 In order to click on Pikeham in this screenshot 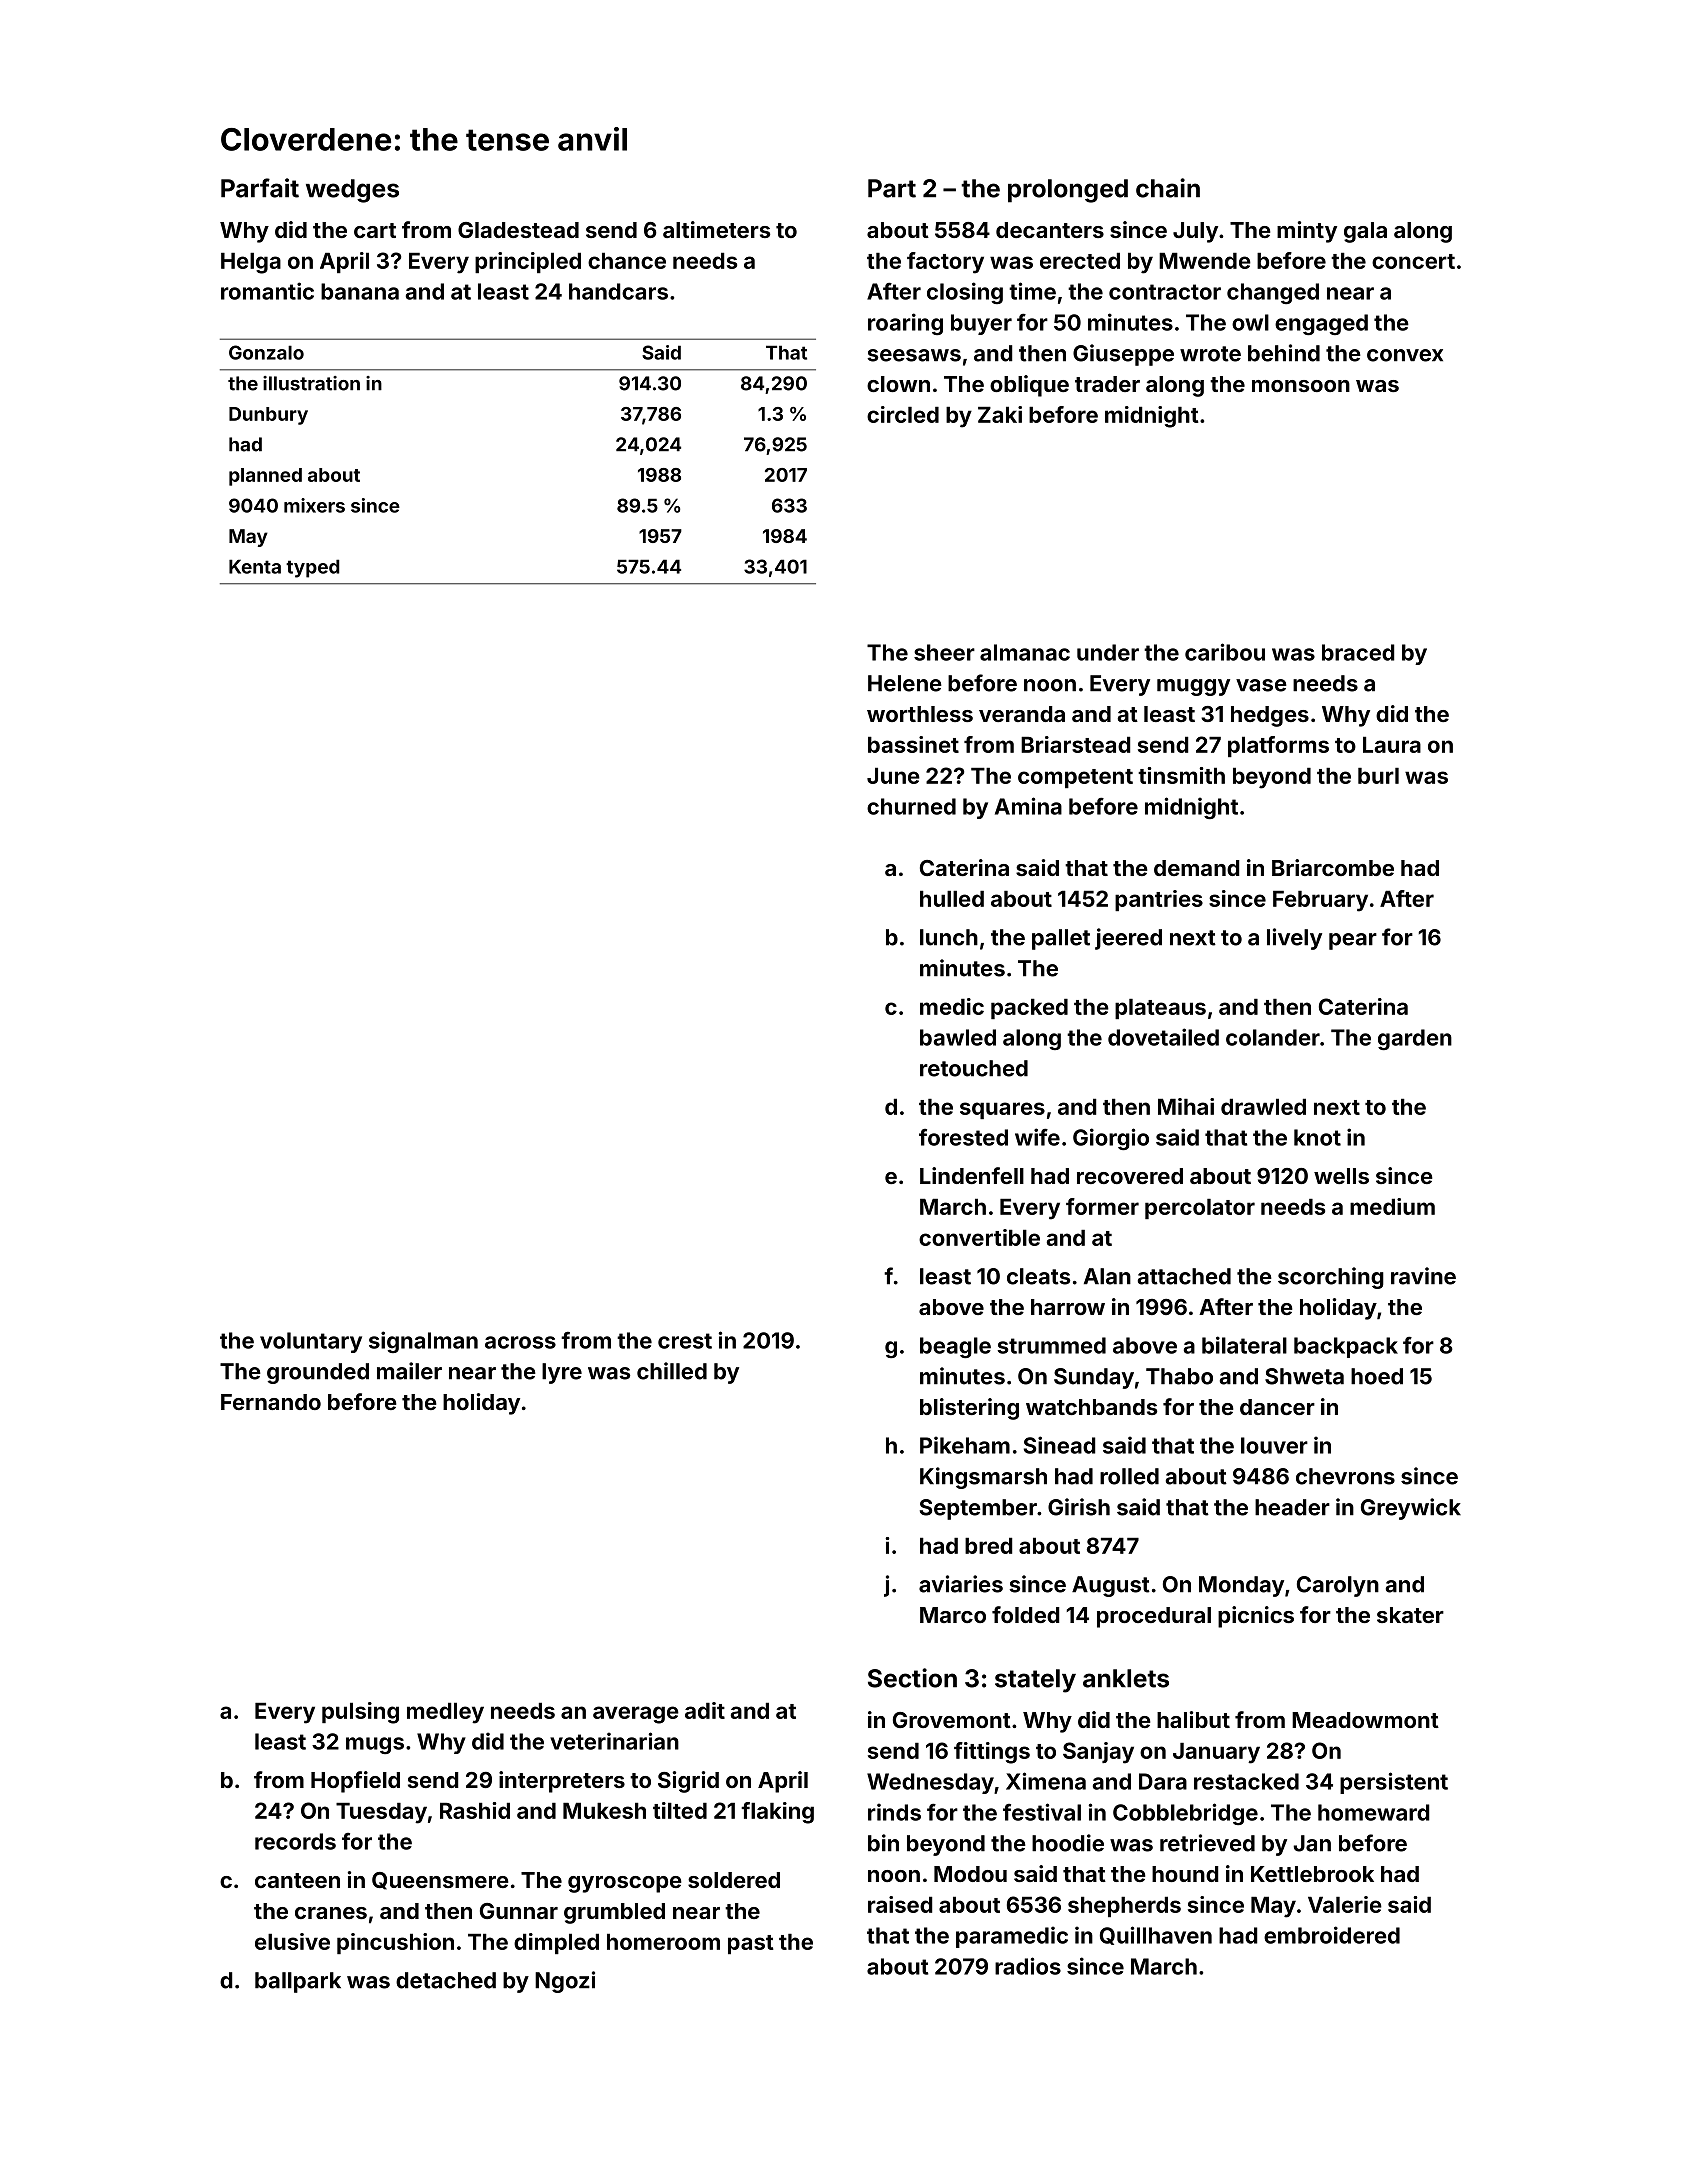, I will do `click(965, 1445)`.
